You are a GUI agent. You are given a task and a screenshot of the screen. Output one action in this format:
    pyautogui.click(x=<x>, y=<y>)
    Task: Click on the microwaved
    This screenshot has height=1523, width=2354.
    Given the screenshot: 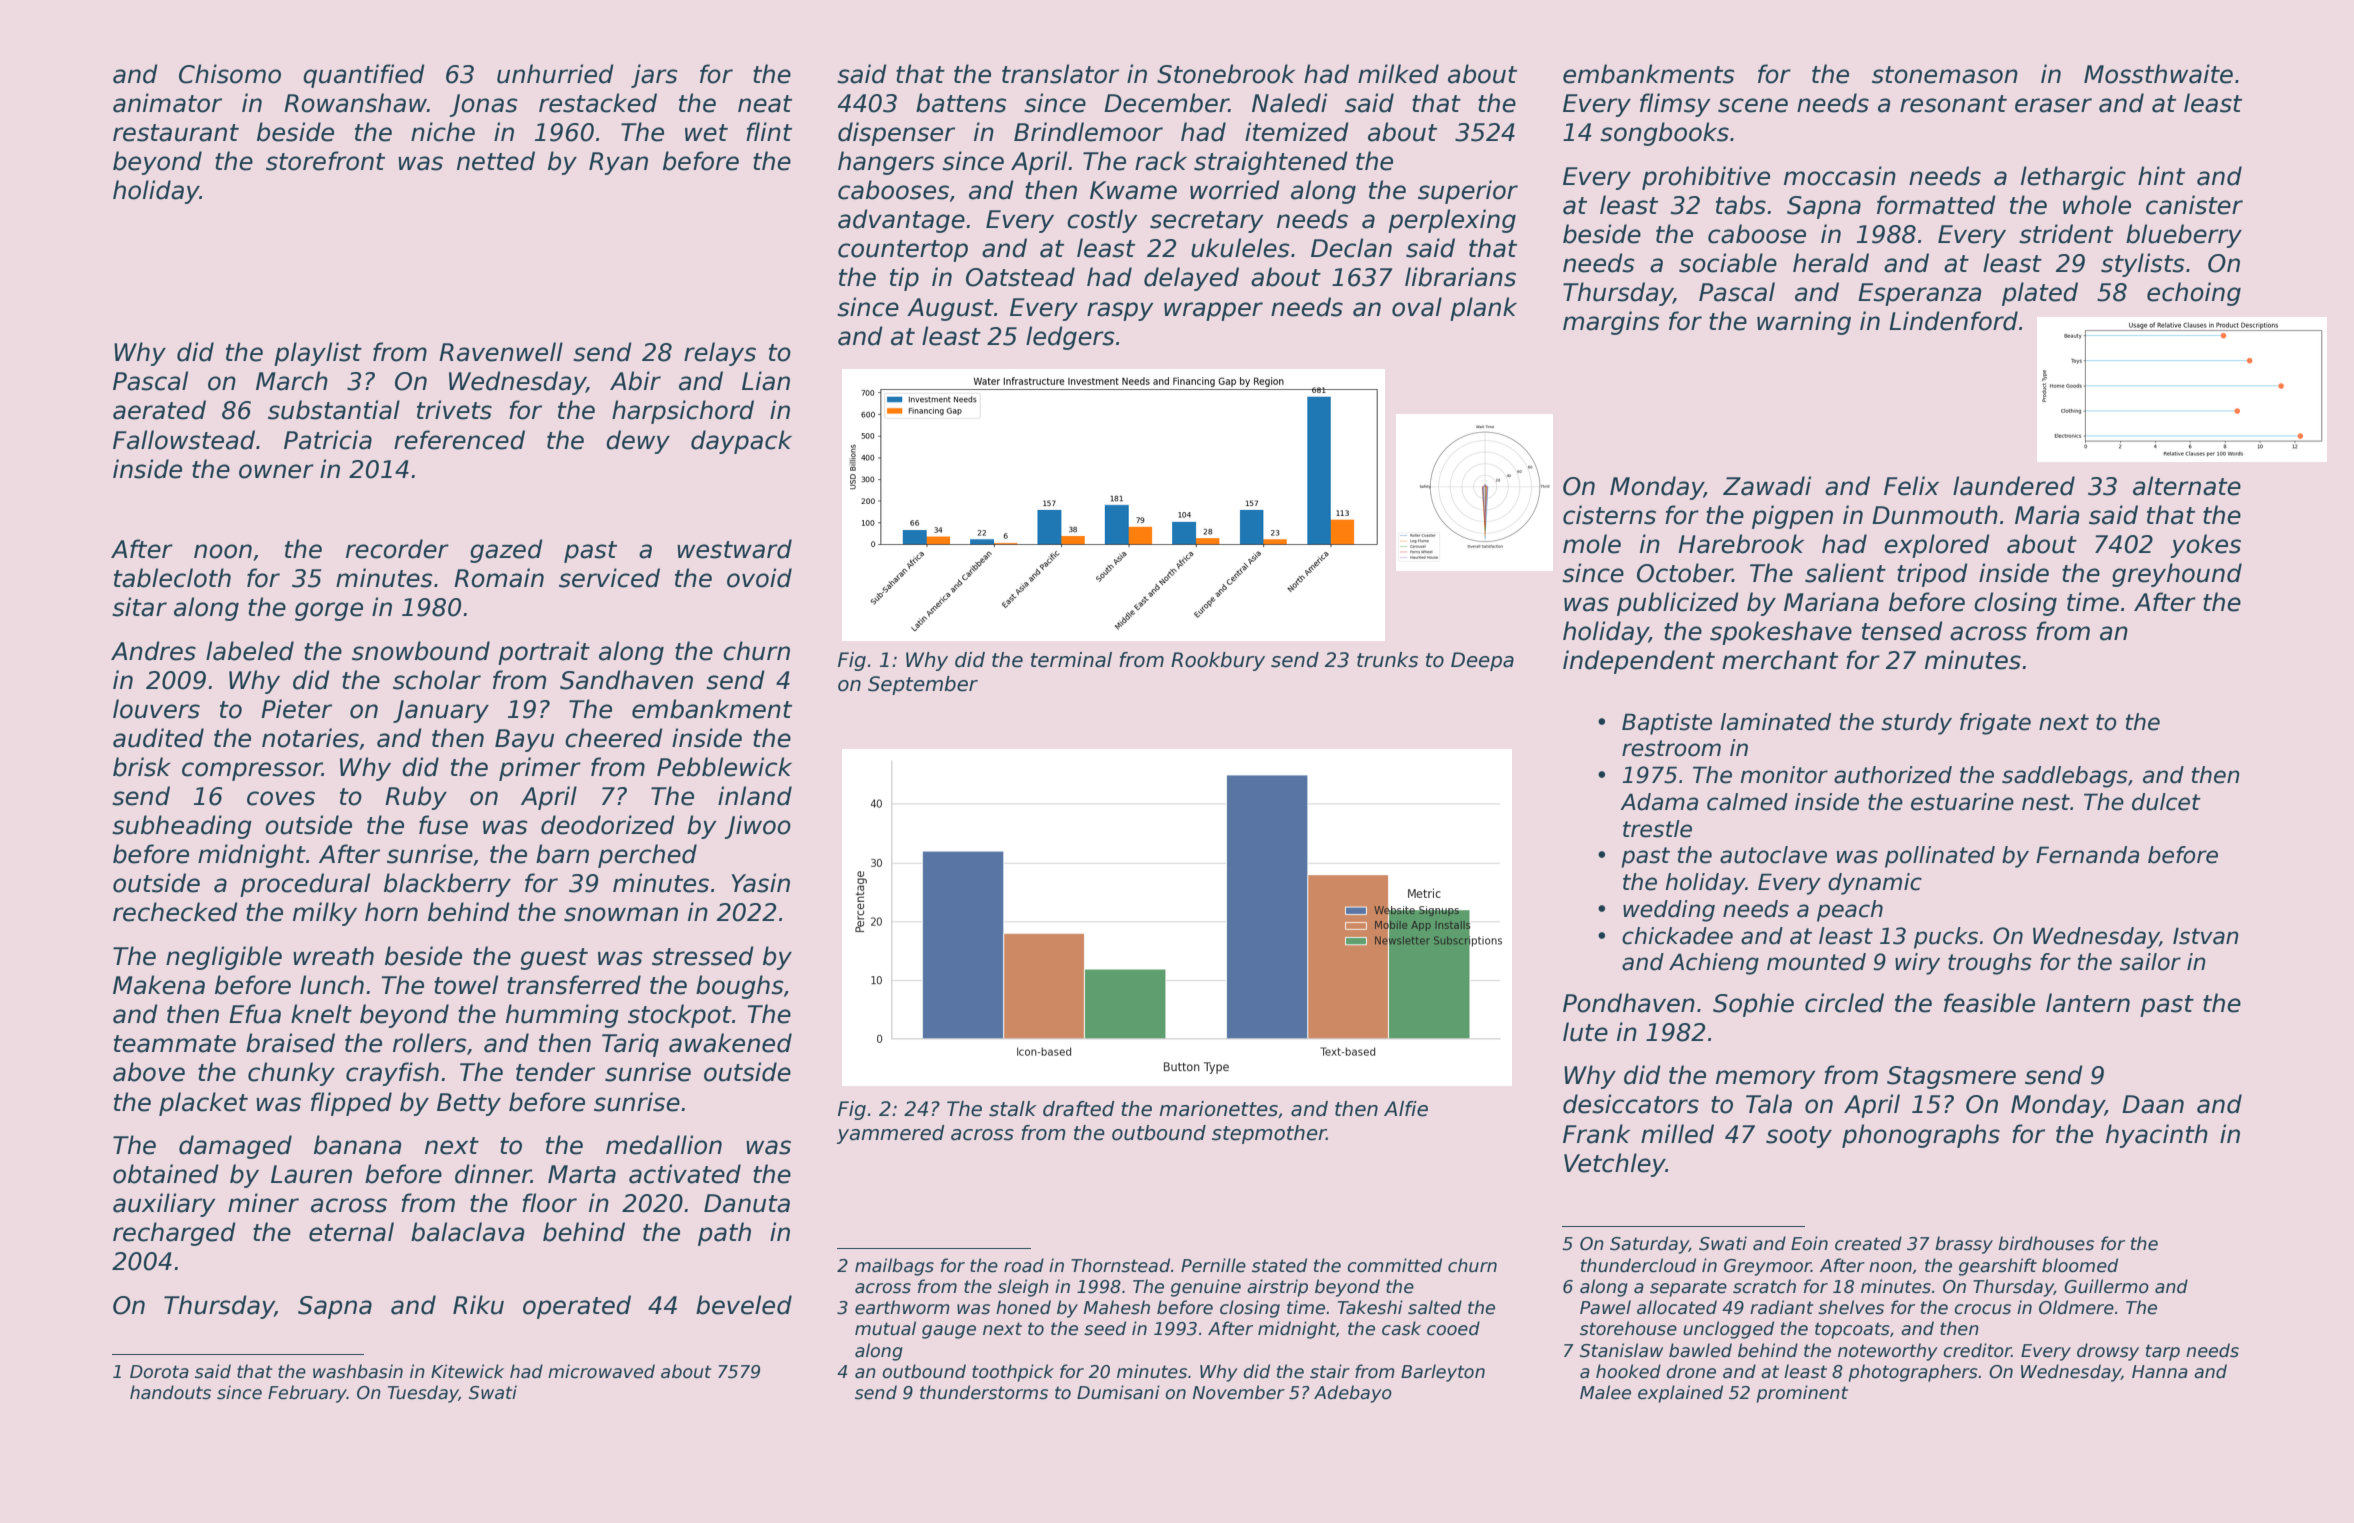 What is the action you would take?
    pyautogui.click(x=601, y=1371)
